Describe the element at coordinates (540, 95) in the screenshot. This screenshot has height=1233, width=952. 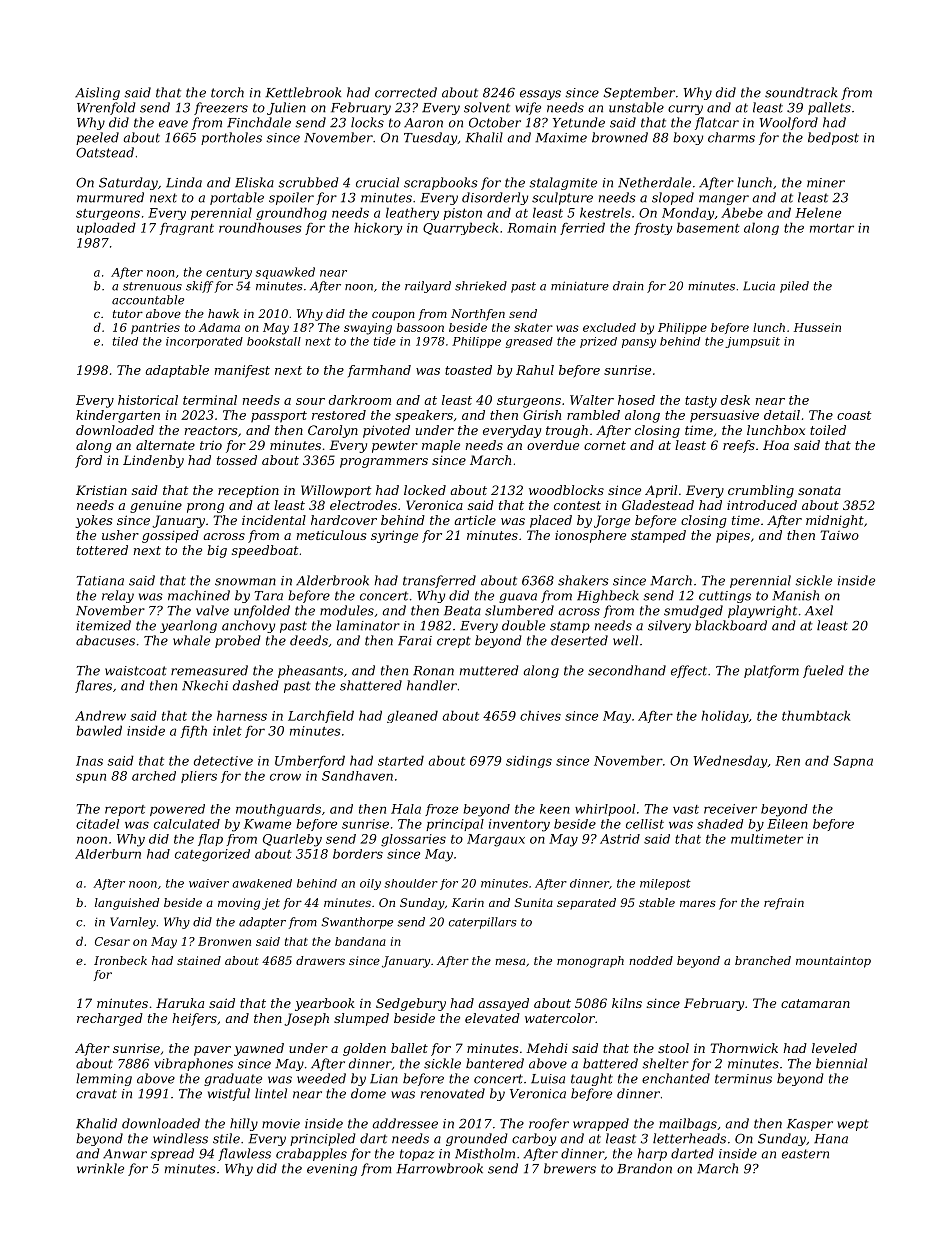
I see `essays` at that location.
